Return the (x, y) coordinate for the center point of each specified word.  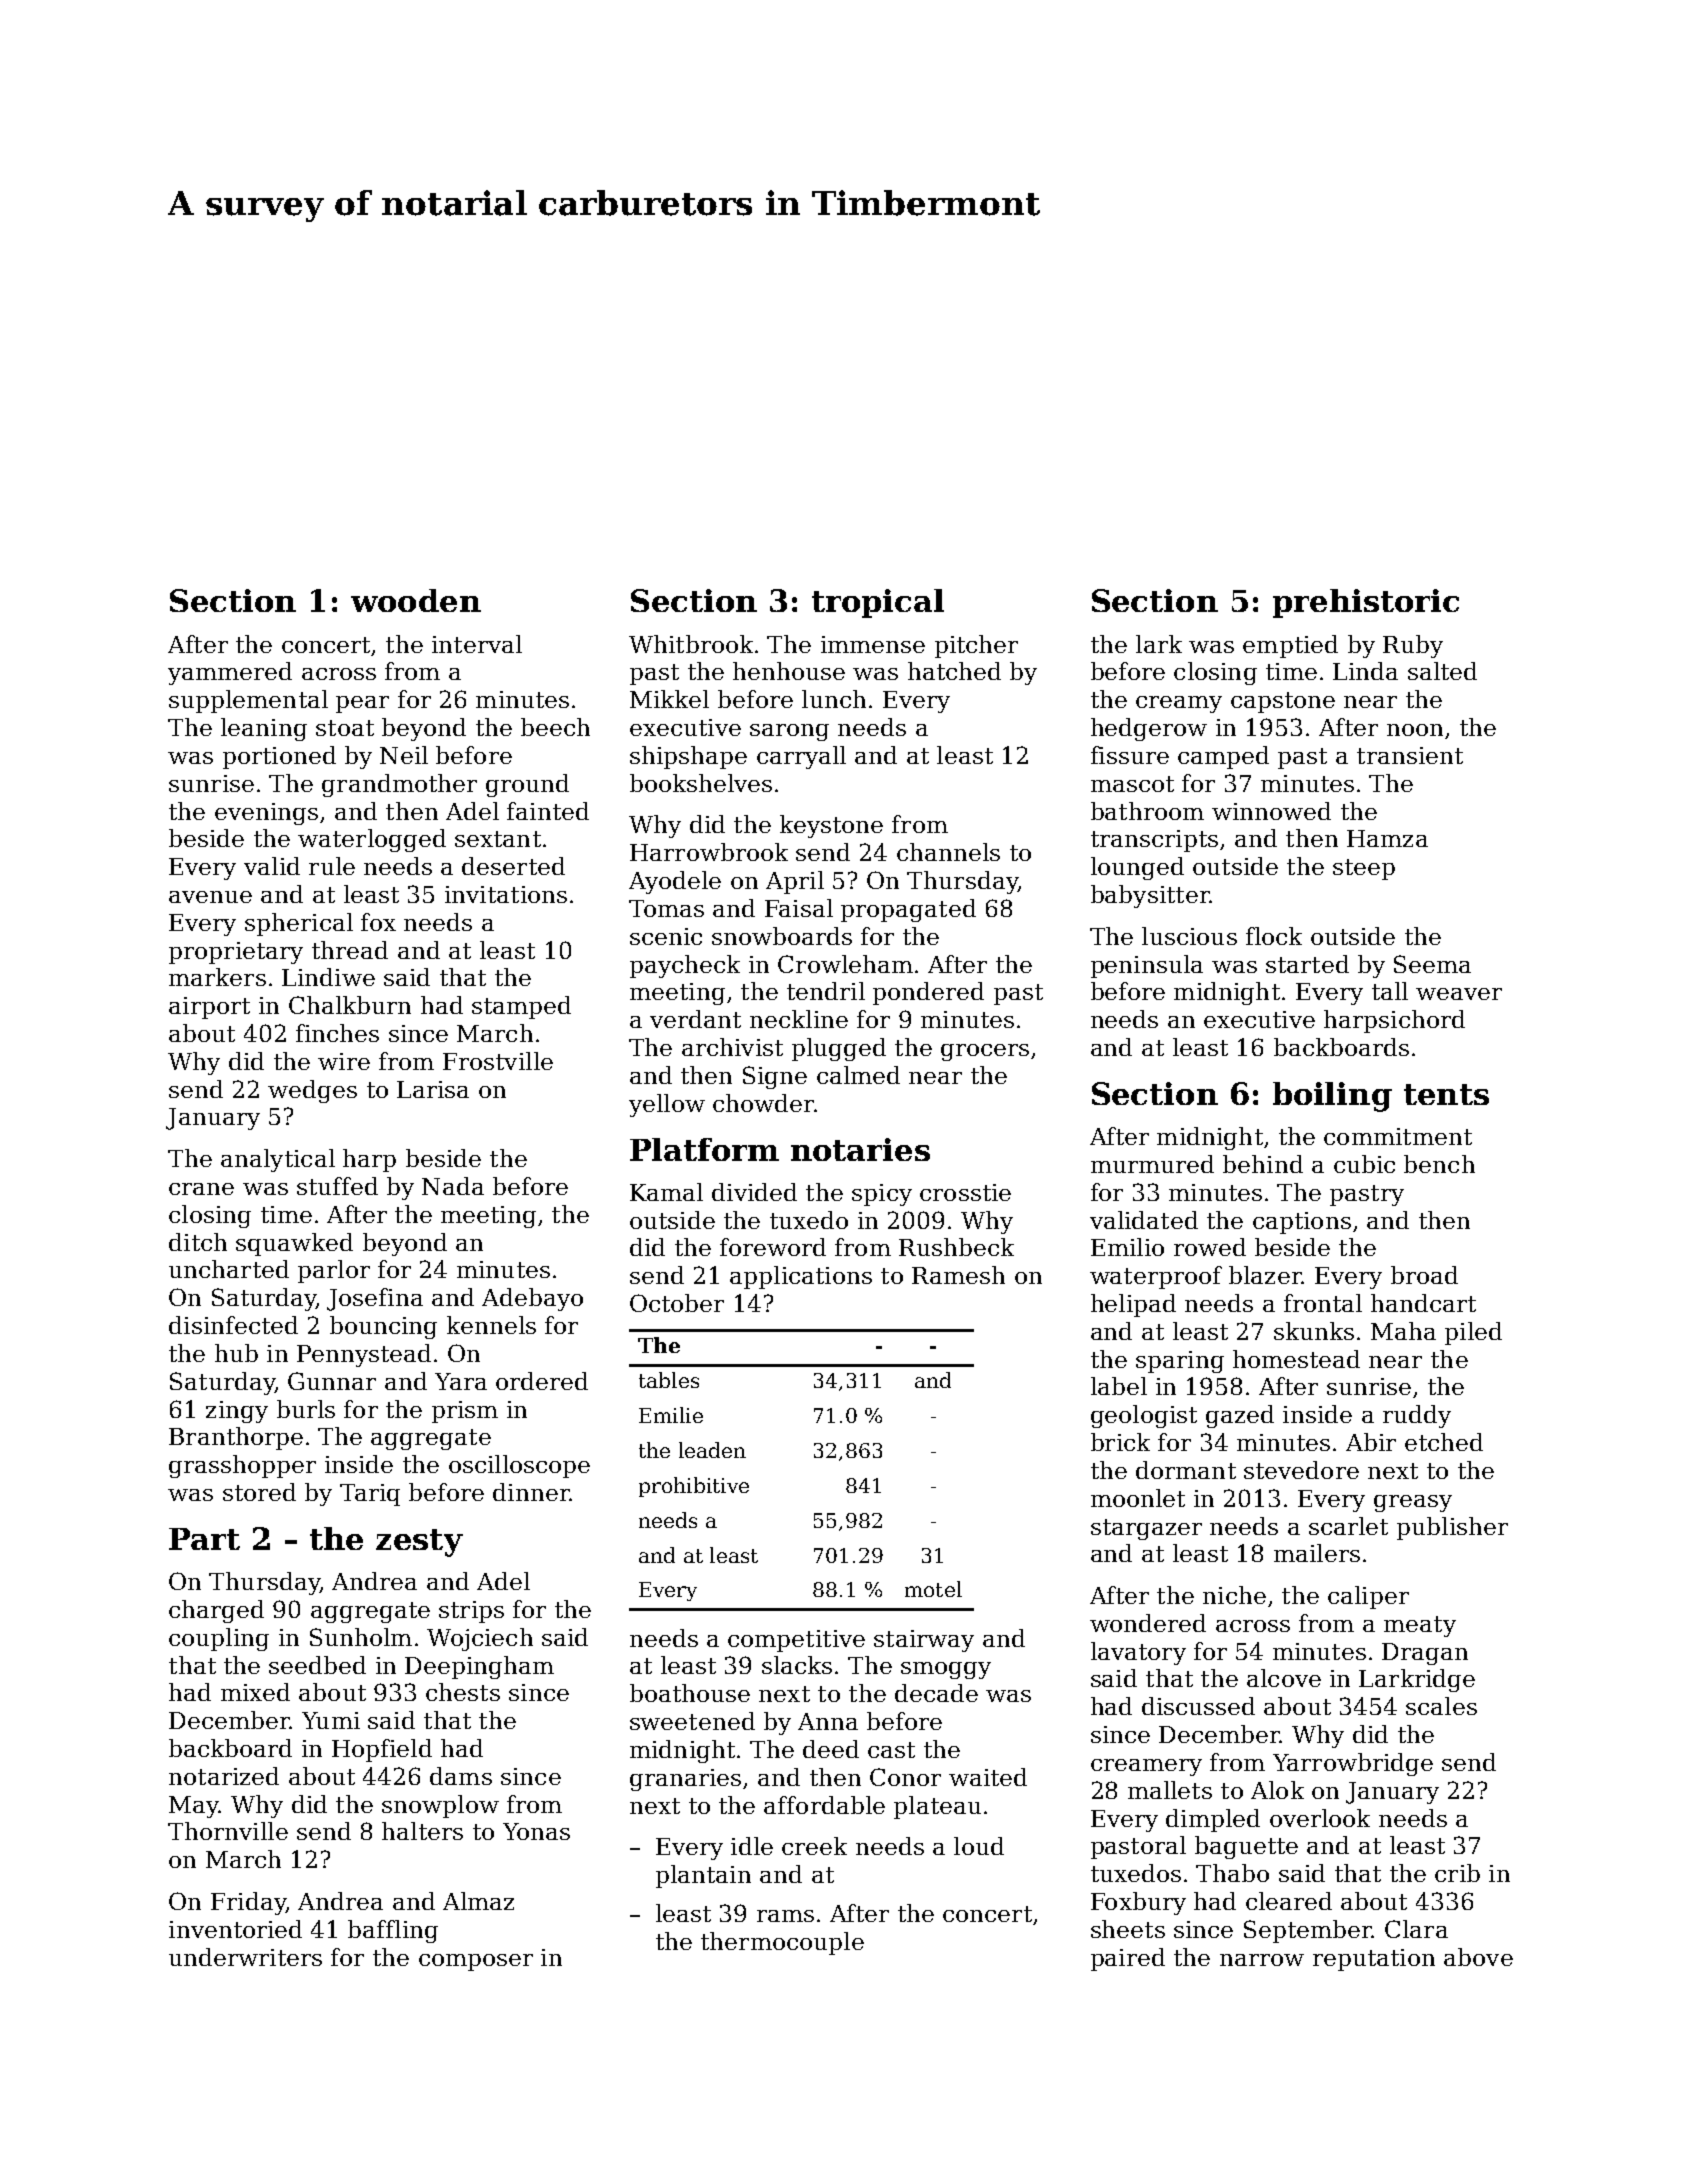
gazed (1240, 1416)
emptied (1290, 646)
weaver (1459, 994)
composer (476, 1962)
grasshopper (242, 1466)
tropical (878, 603)
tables (669, 1380)
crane (201, 1189)
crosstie (965, 1192)
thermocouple (782, 1943)
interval (477, 644)
